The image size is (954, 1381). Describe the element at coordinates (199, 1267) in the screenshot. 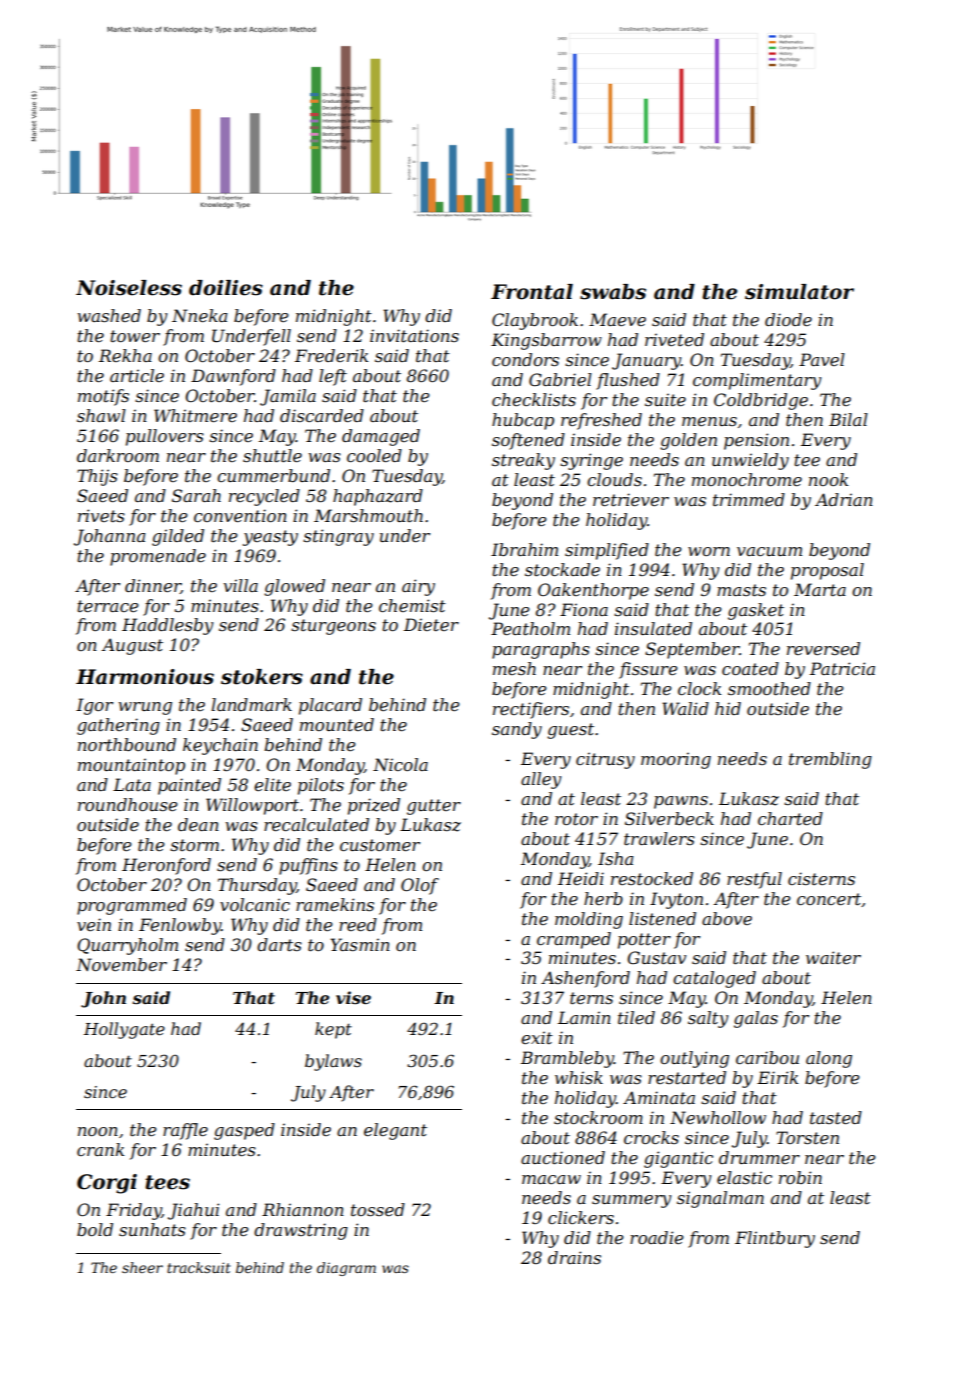

I see `tracksuit` at that location.
